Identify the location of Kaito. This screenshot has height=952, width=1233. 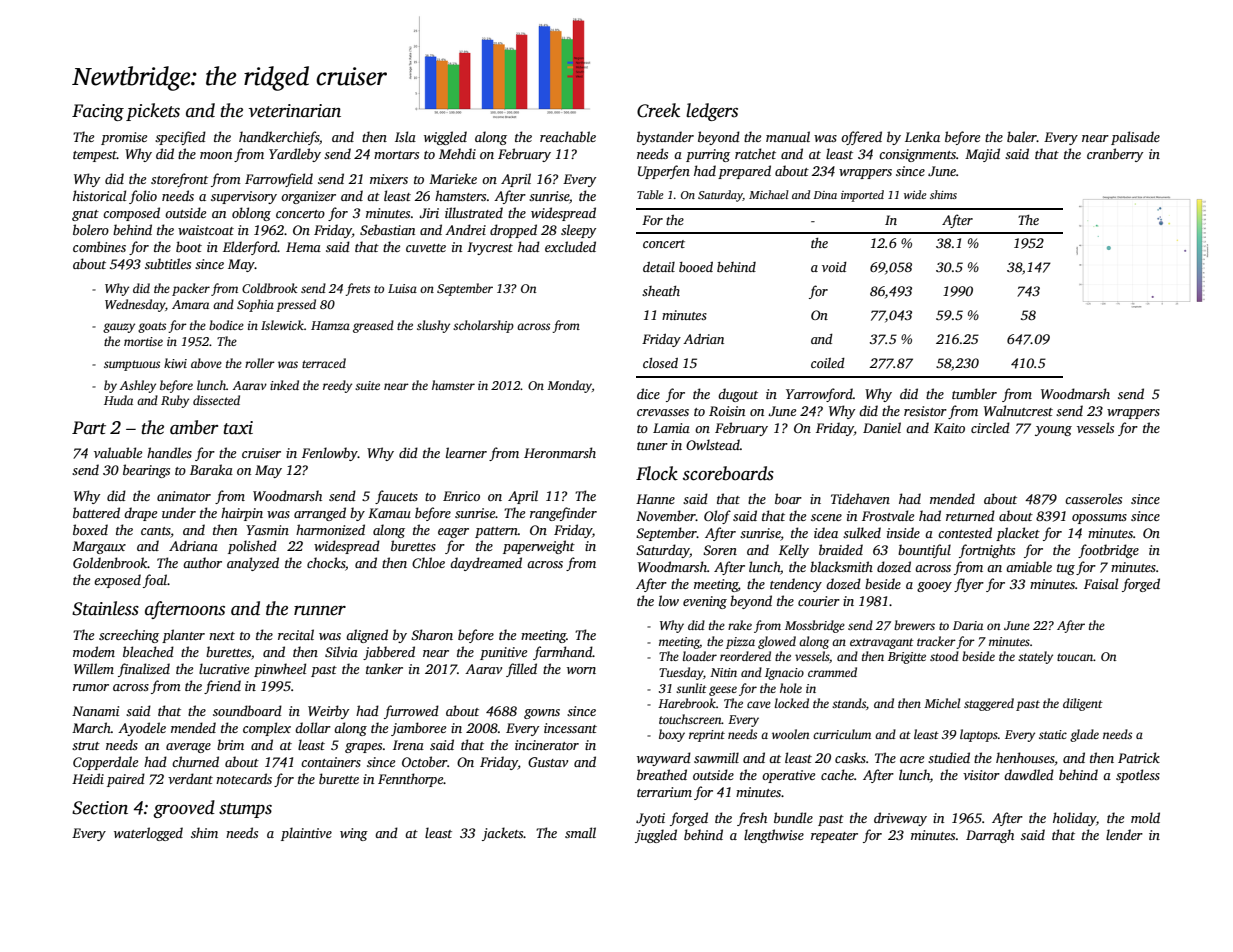
(949, 428).
